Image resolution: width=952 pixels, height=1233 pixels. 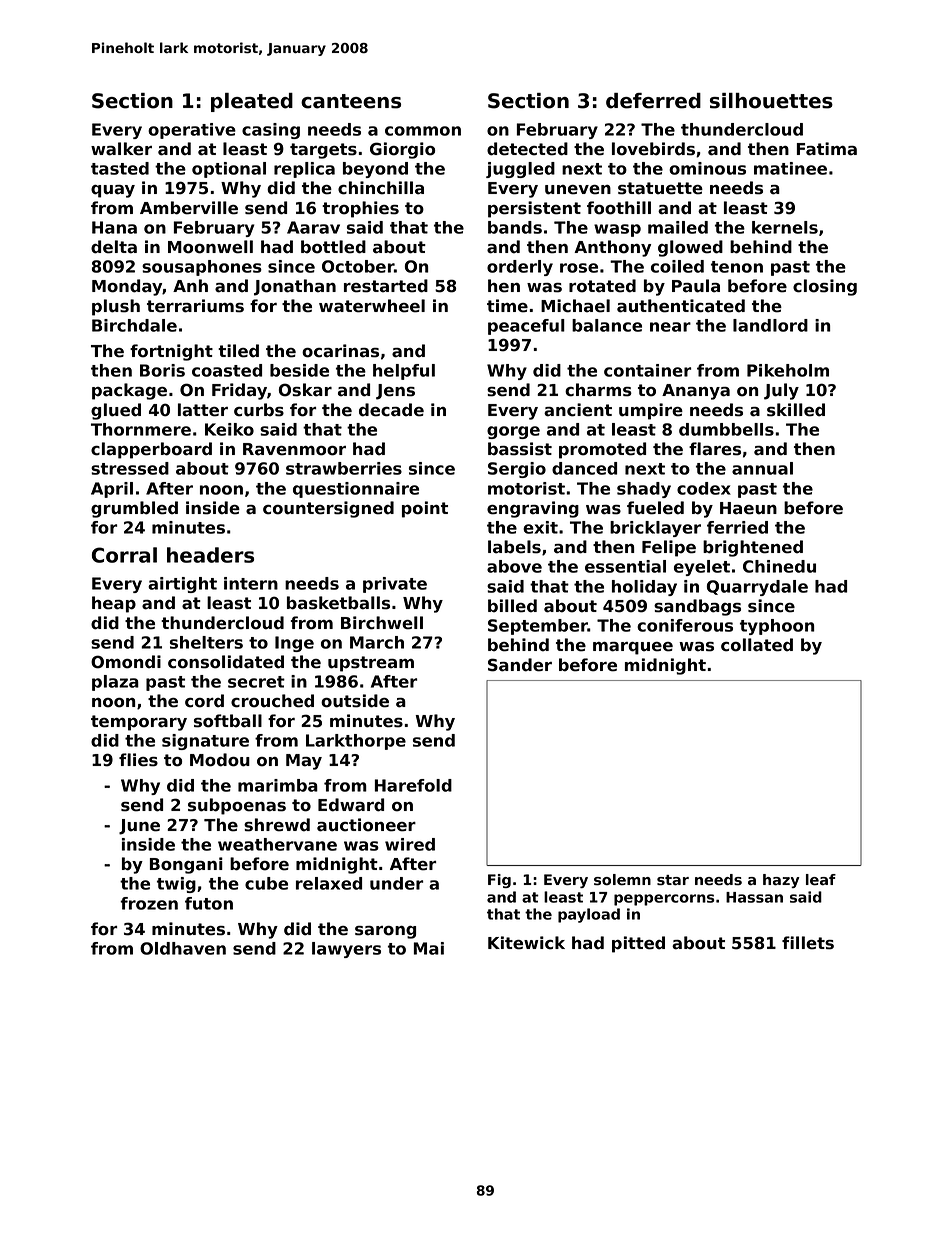 What do you see at coordinates (788, 370) in the document?
I see `Pikeholm` at bounding box center [788, 370].
